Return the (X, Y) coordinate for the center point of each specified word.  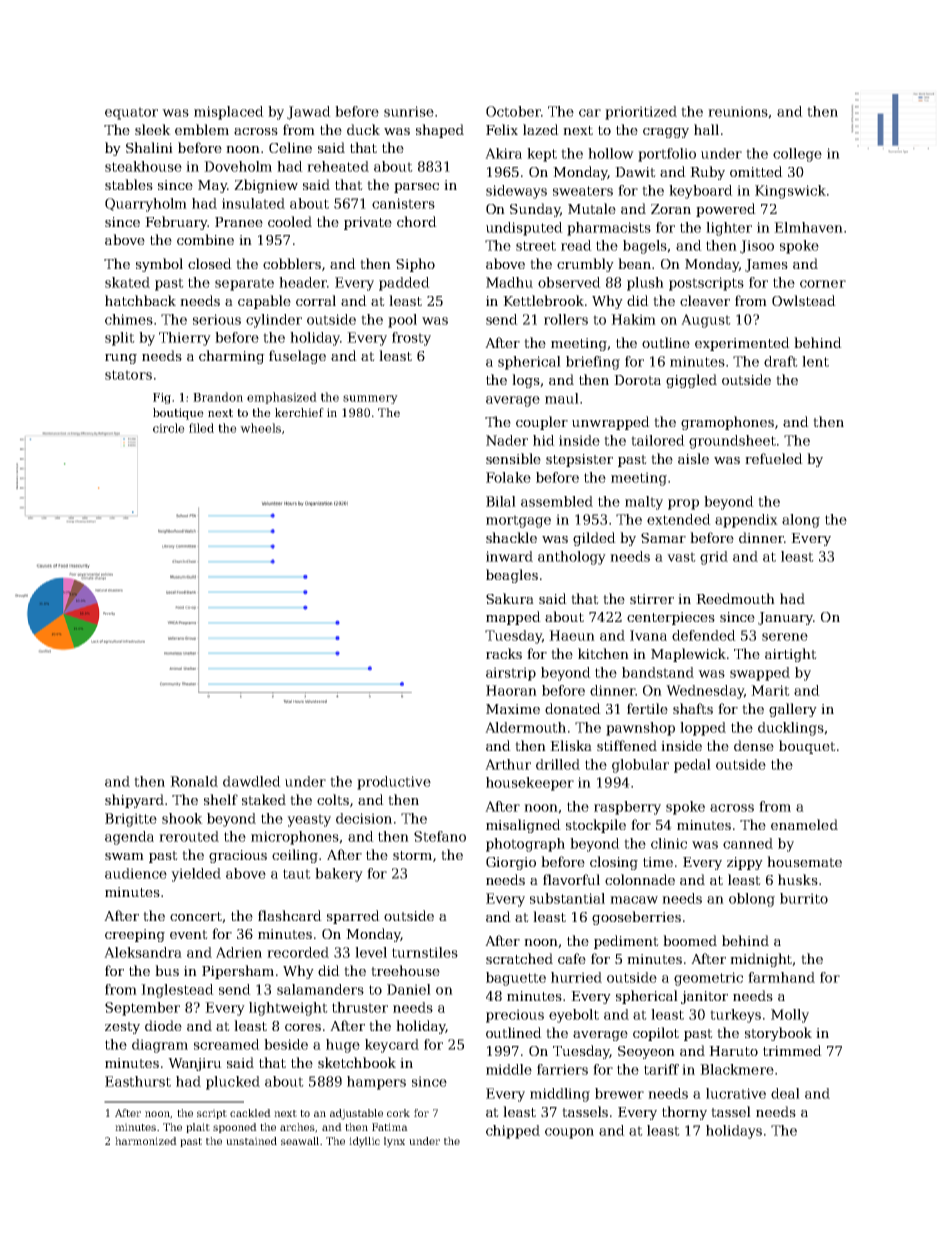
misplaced (229, 113)
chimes (129, 319)
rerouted (189, 836)
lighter (729, 229)
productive (394, 783)
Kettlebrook (543, 300)
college (797, 155)
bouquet (807, 747)
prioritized (641, 113)
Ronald (194, 781)
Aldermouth (525, 727)
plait (198, 1128)
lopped (703, 729)
